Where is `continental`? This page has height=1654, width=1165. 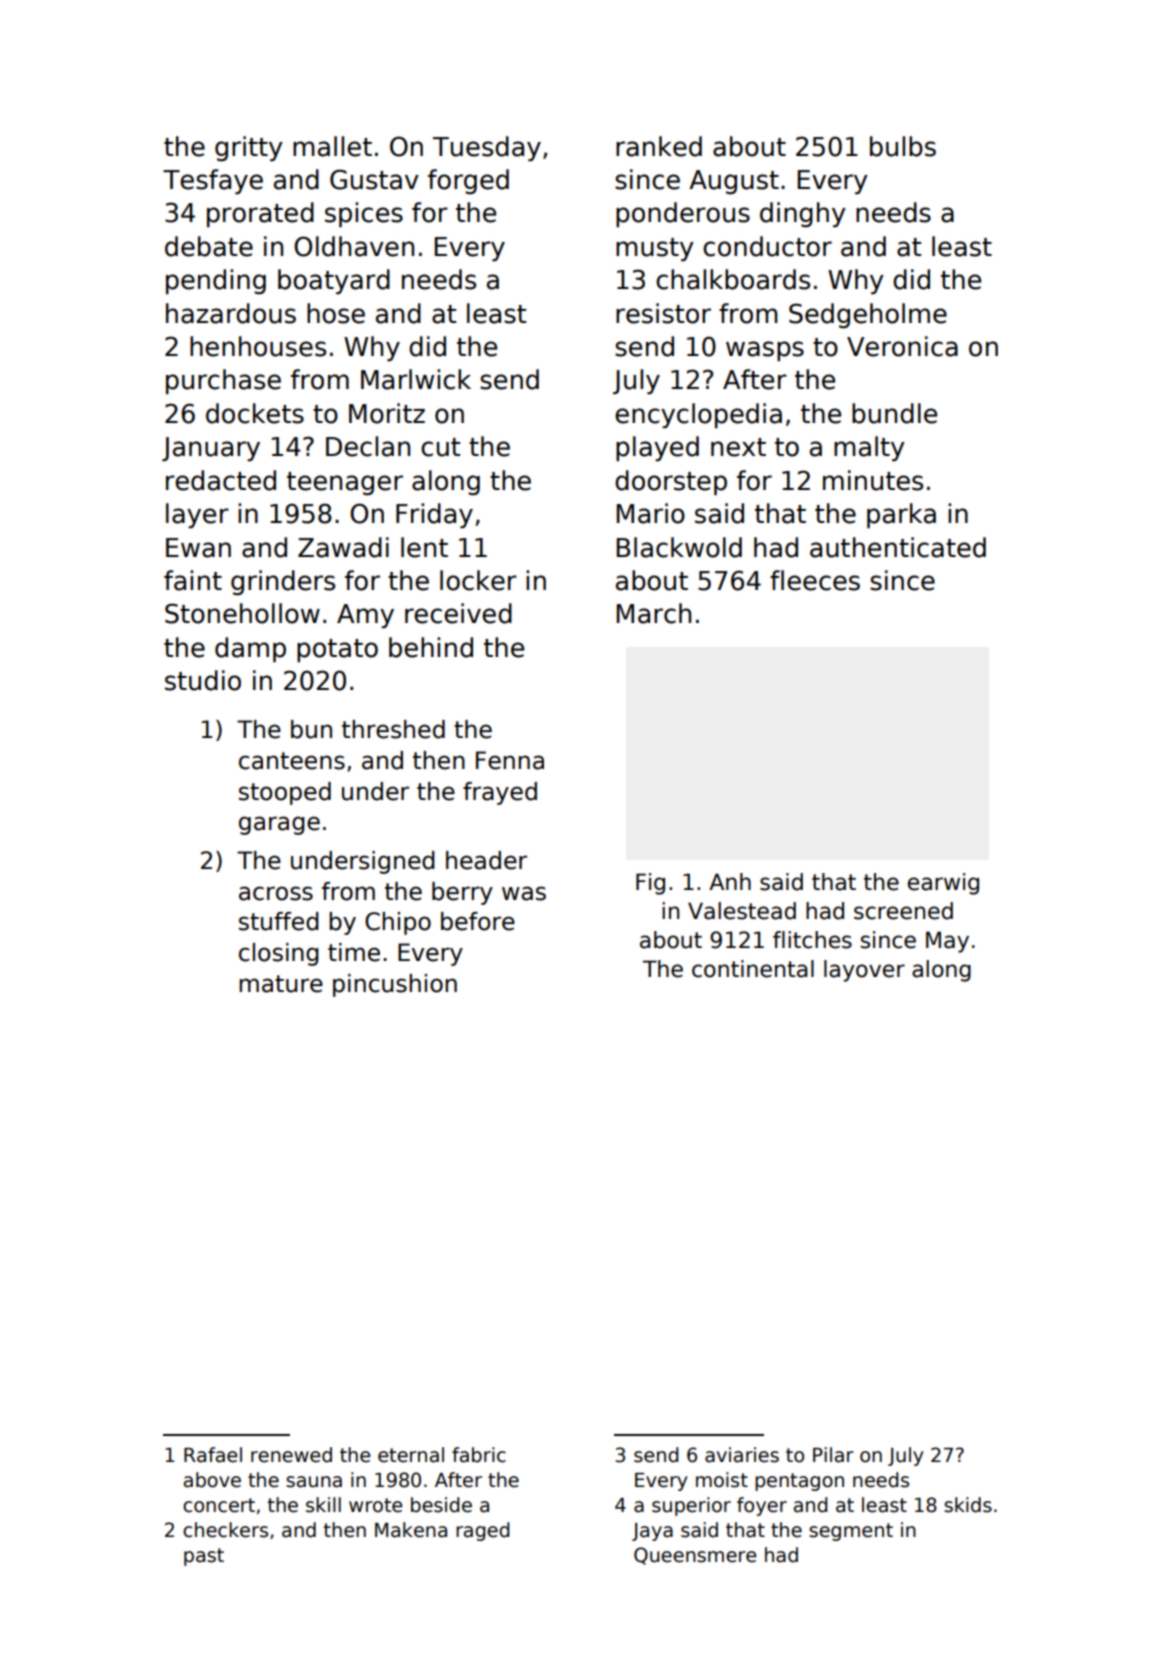 continental is located at coordinates (753, 969).
